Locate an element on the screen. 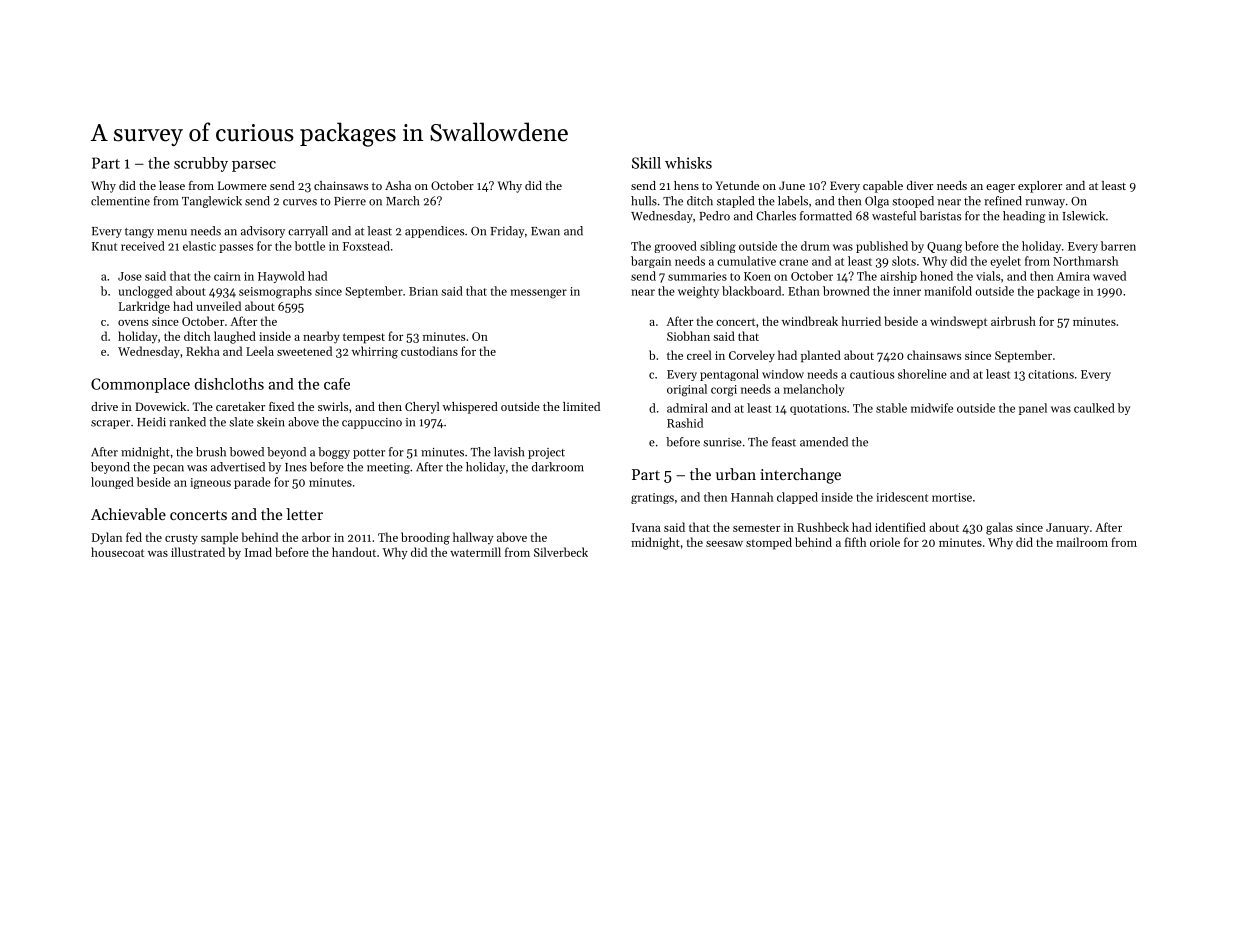  parsec is located at coordinates (254, 166).
